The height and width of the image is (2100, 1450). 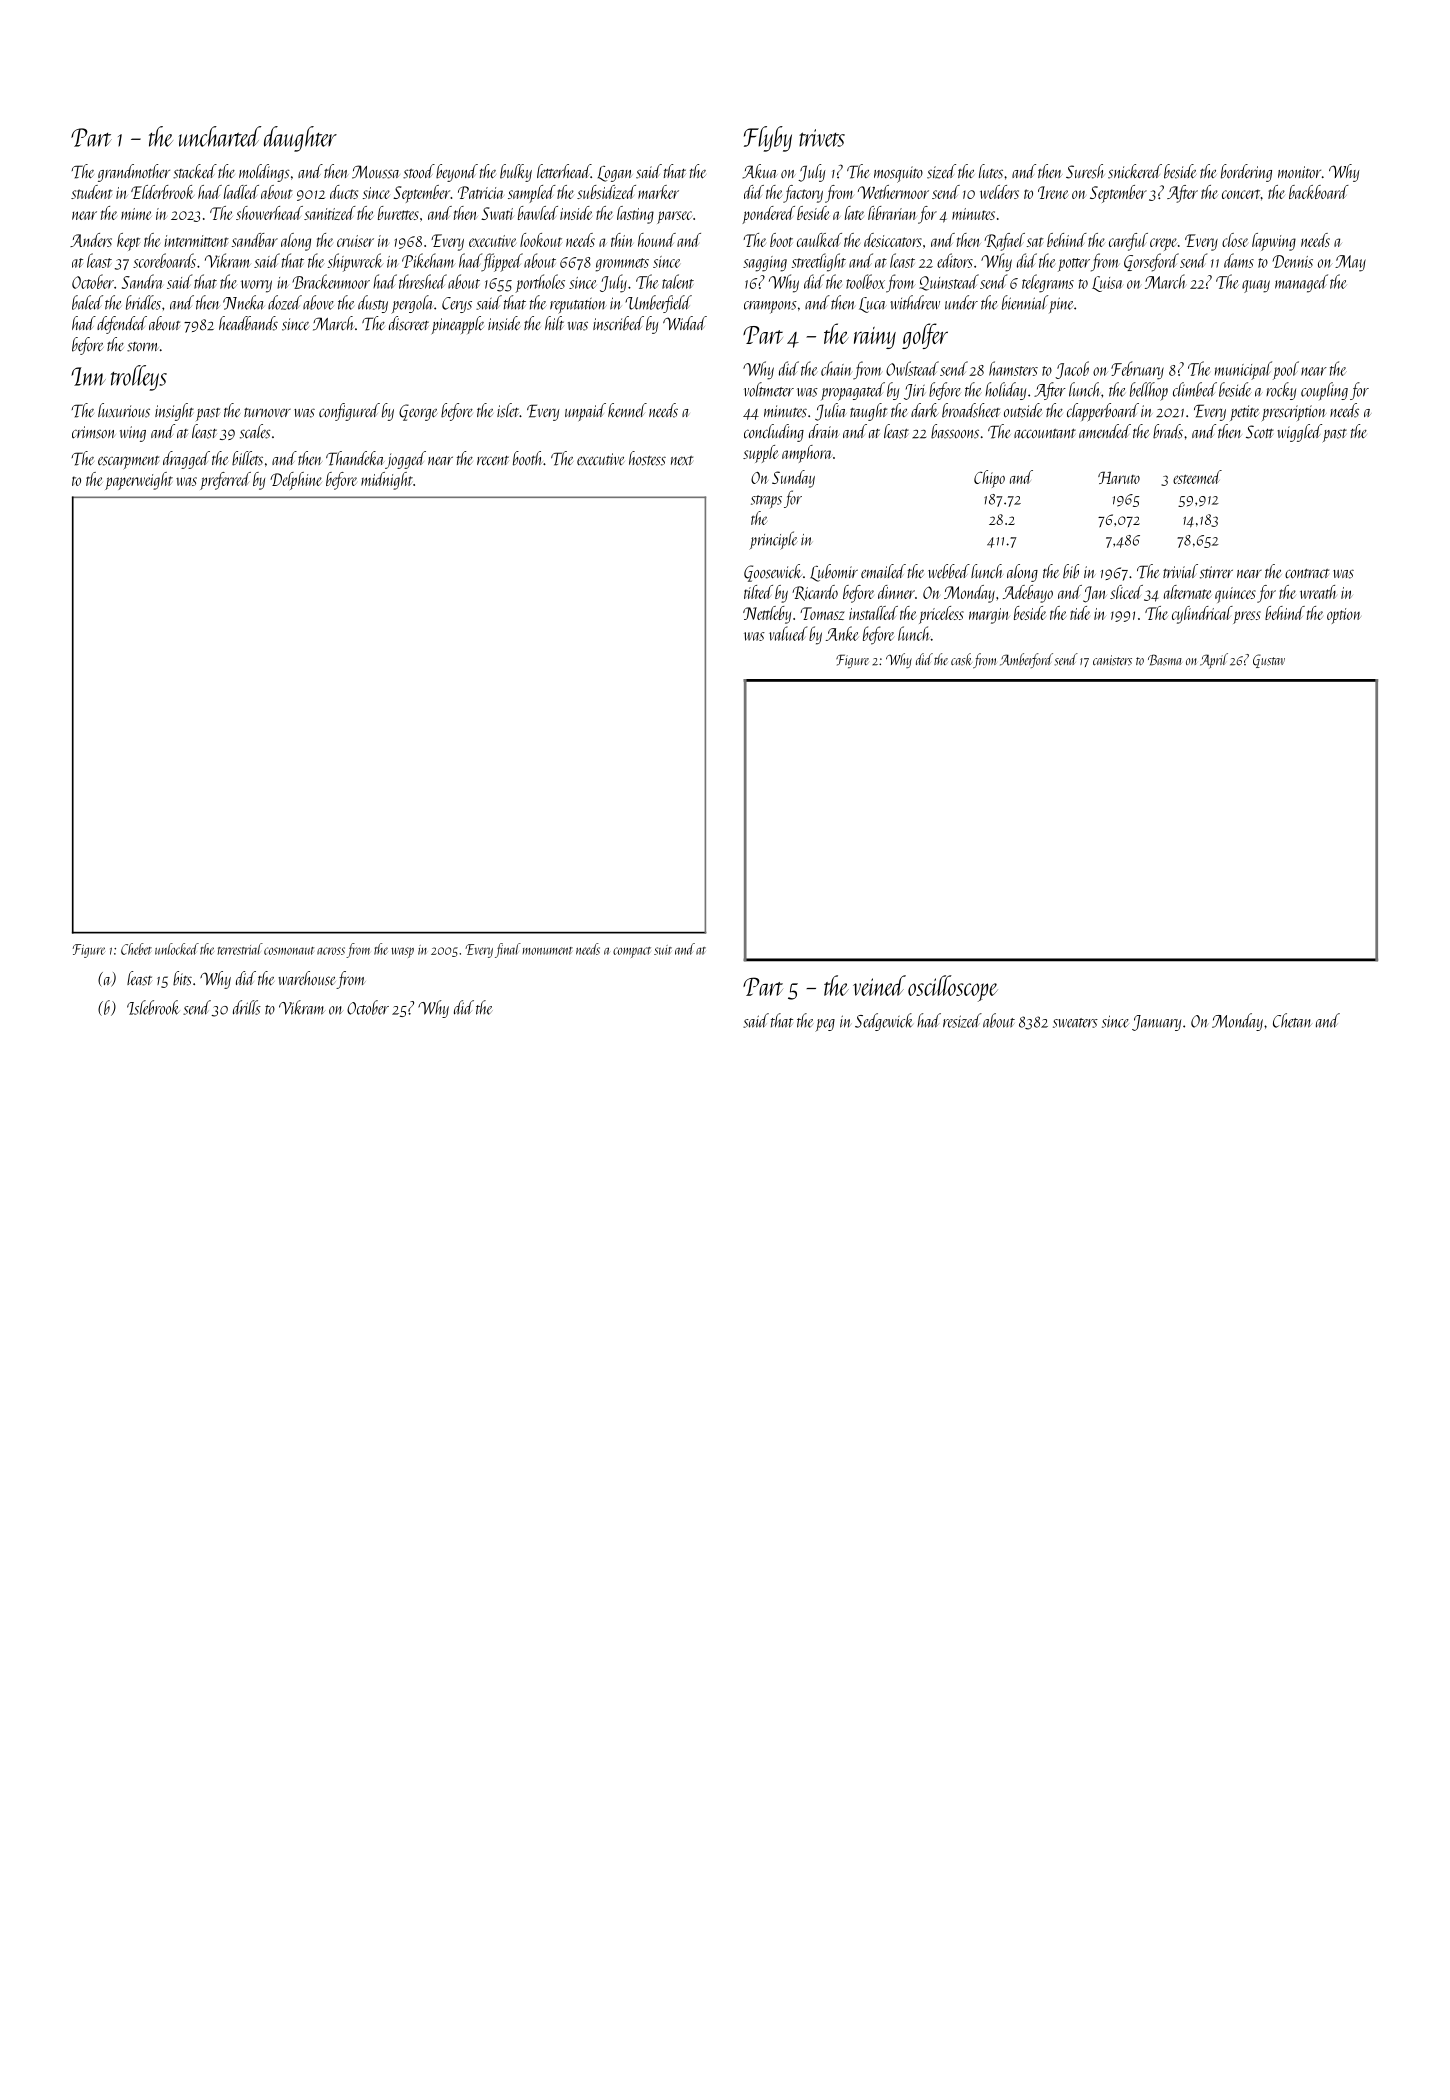 I want to click on petite, so click(x=1244, y=413).
